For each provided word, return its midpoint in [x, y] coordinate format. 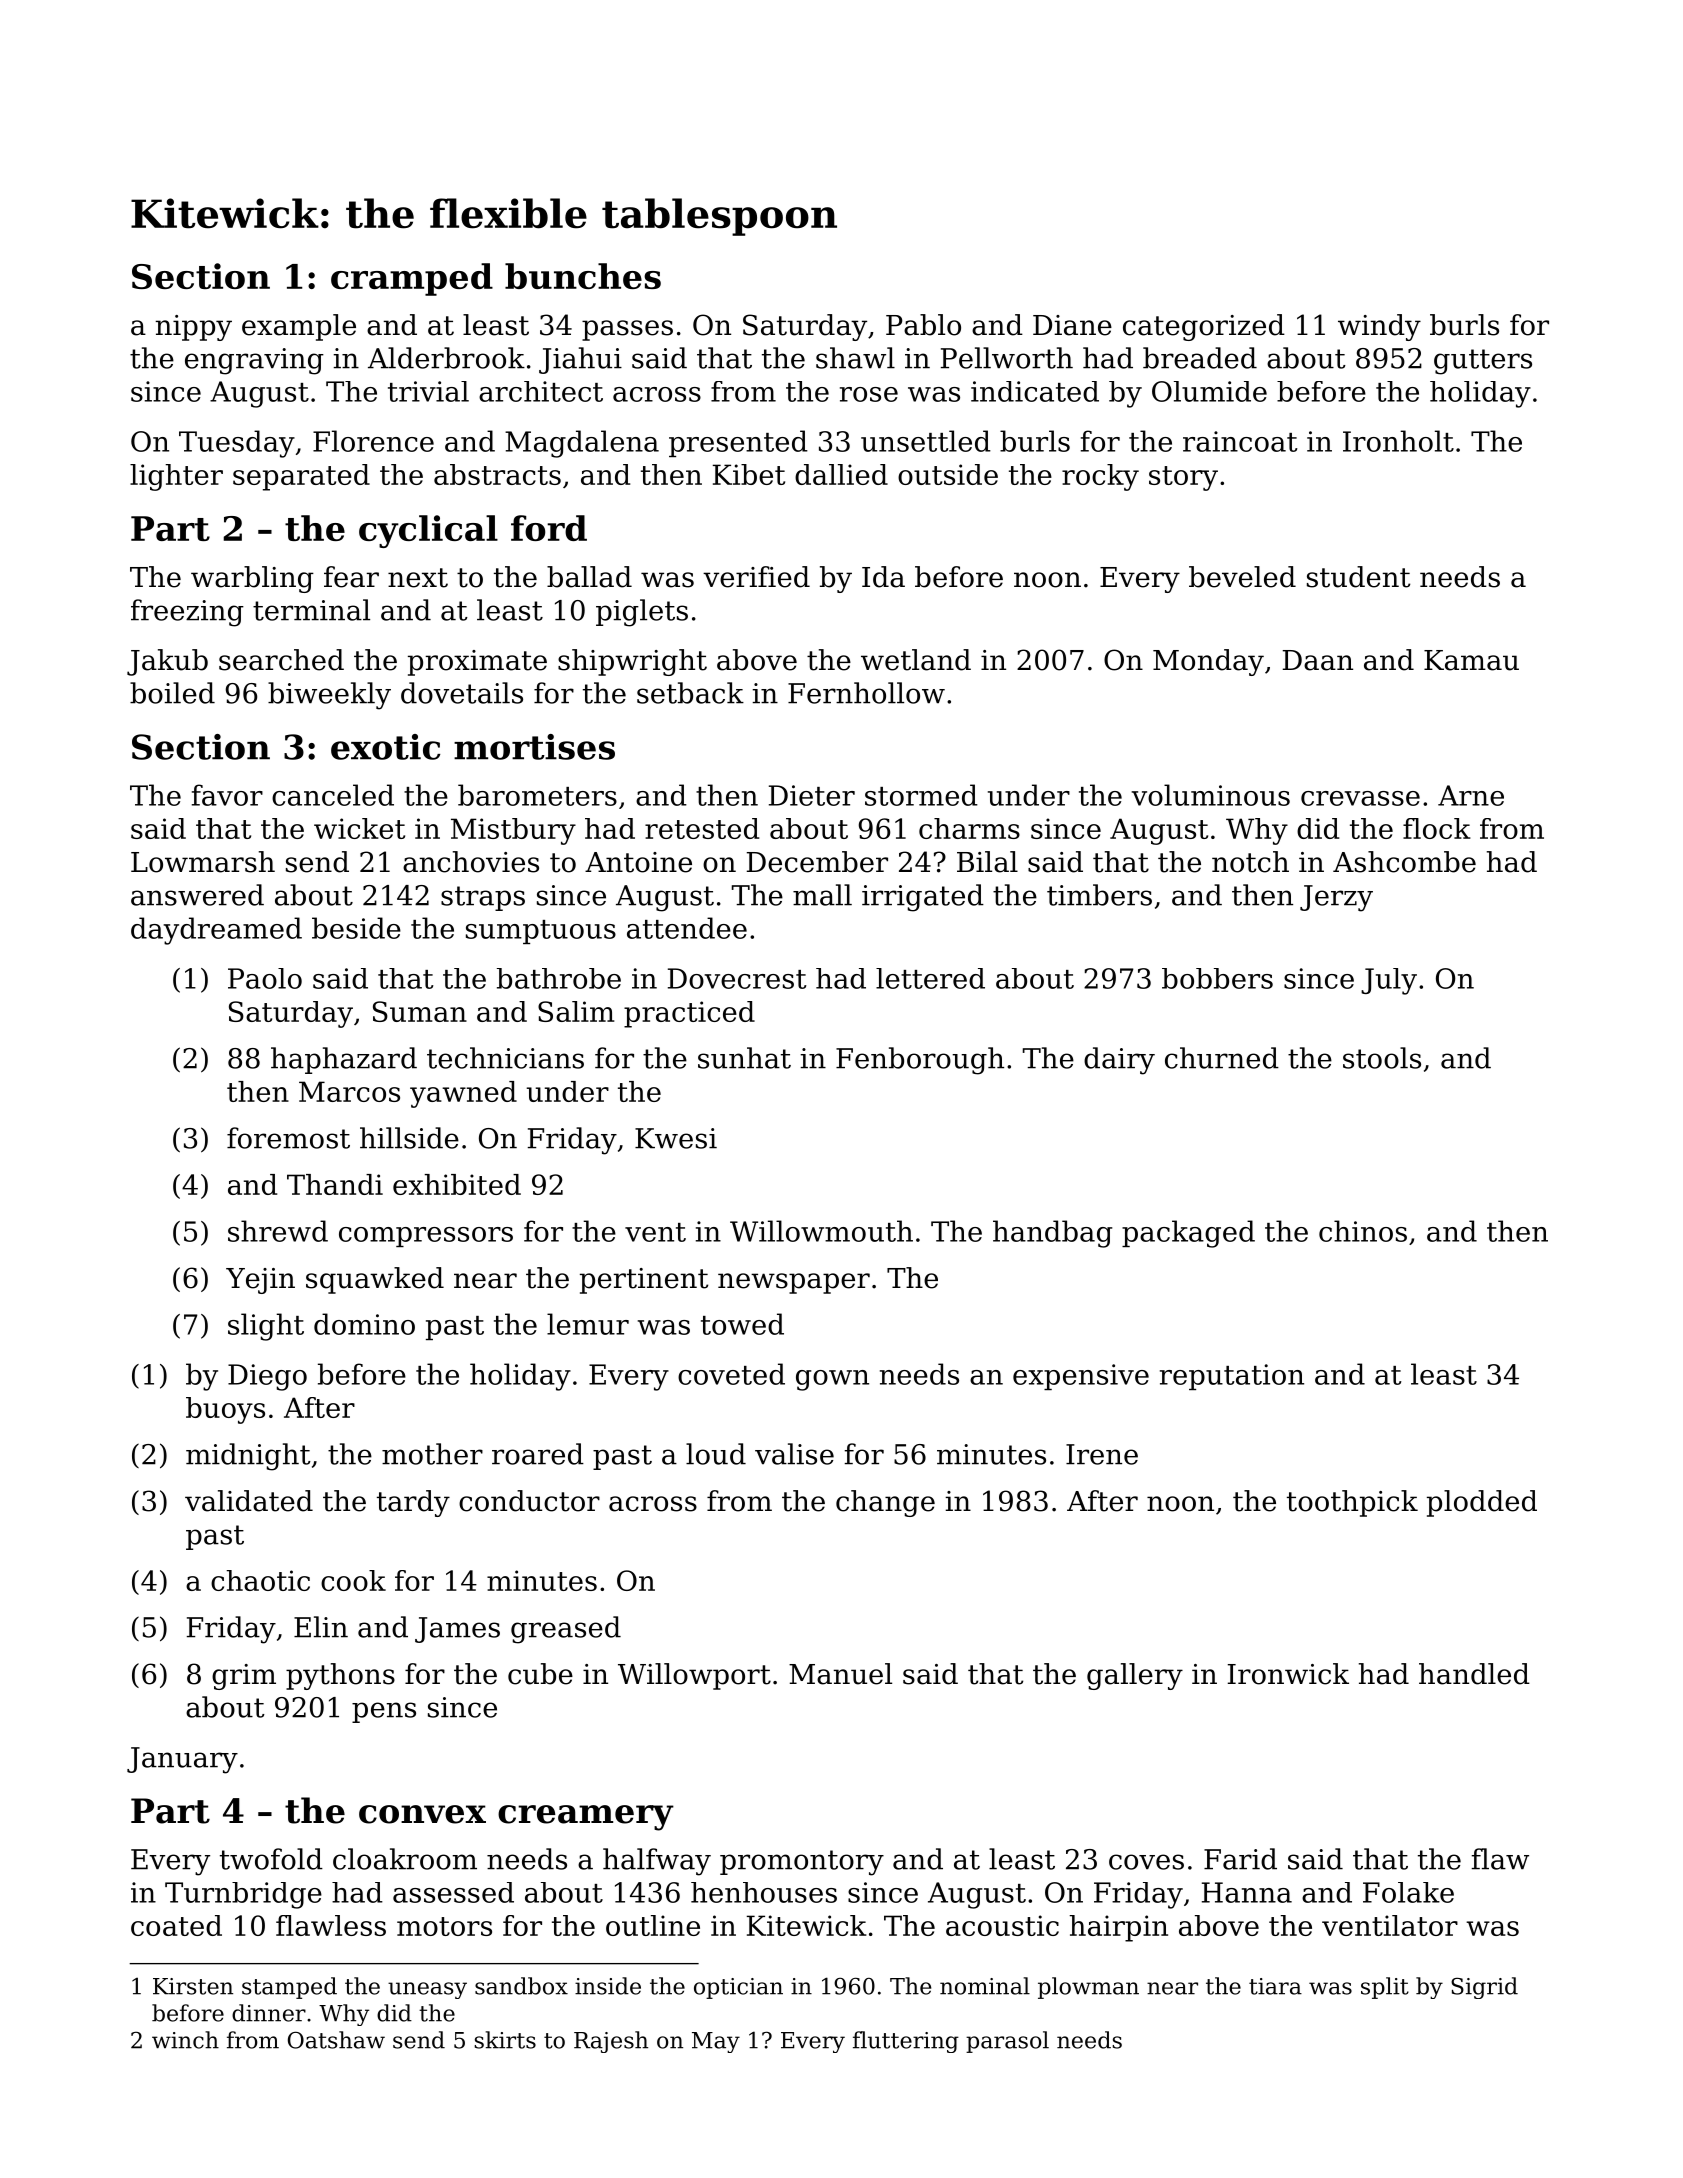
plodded [1482, 1503]
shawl [855, 358]
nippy [193, 328]
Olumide [1209, 391]
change [885, 1503]
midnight [248, 1457]
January [182, 1760]
